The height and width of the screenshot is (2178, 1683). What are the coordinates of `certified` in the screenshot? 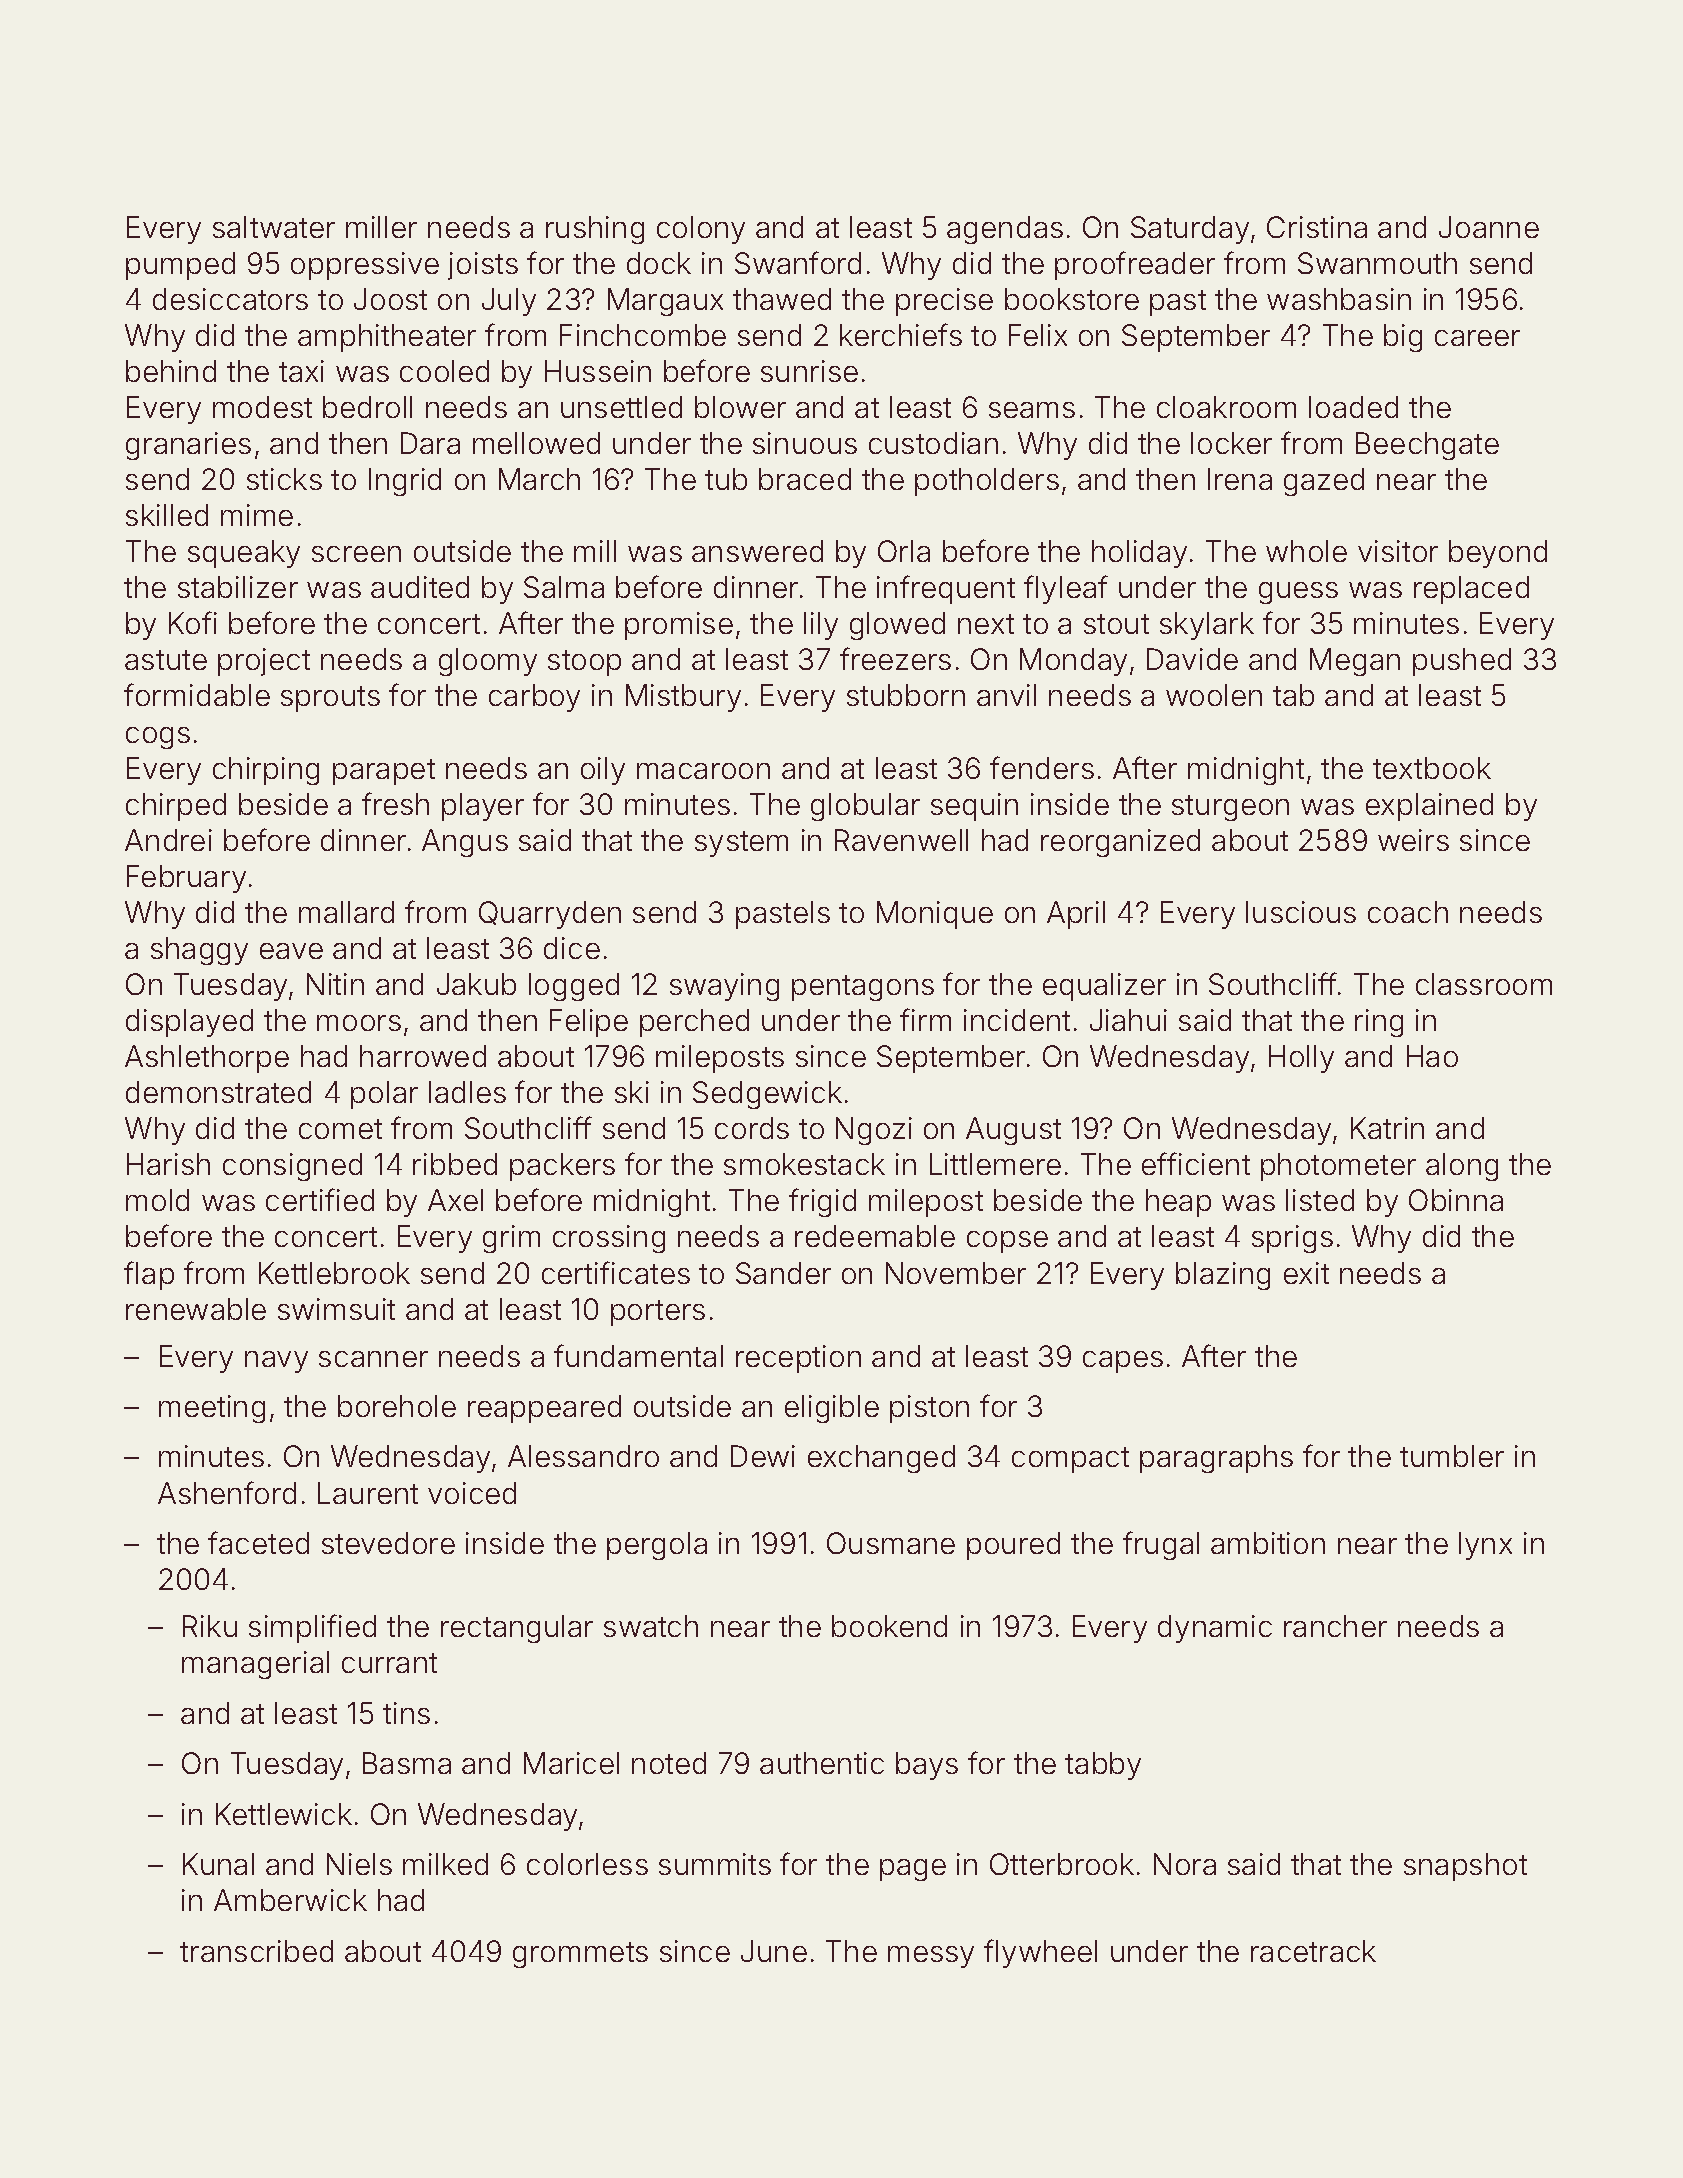 It's located at (320, 1199).
